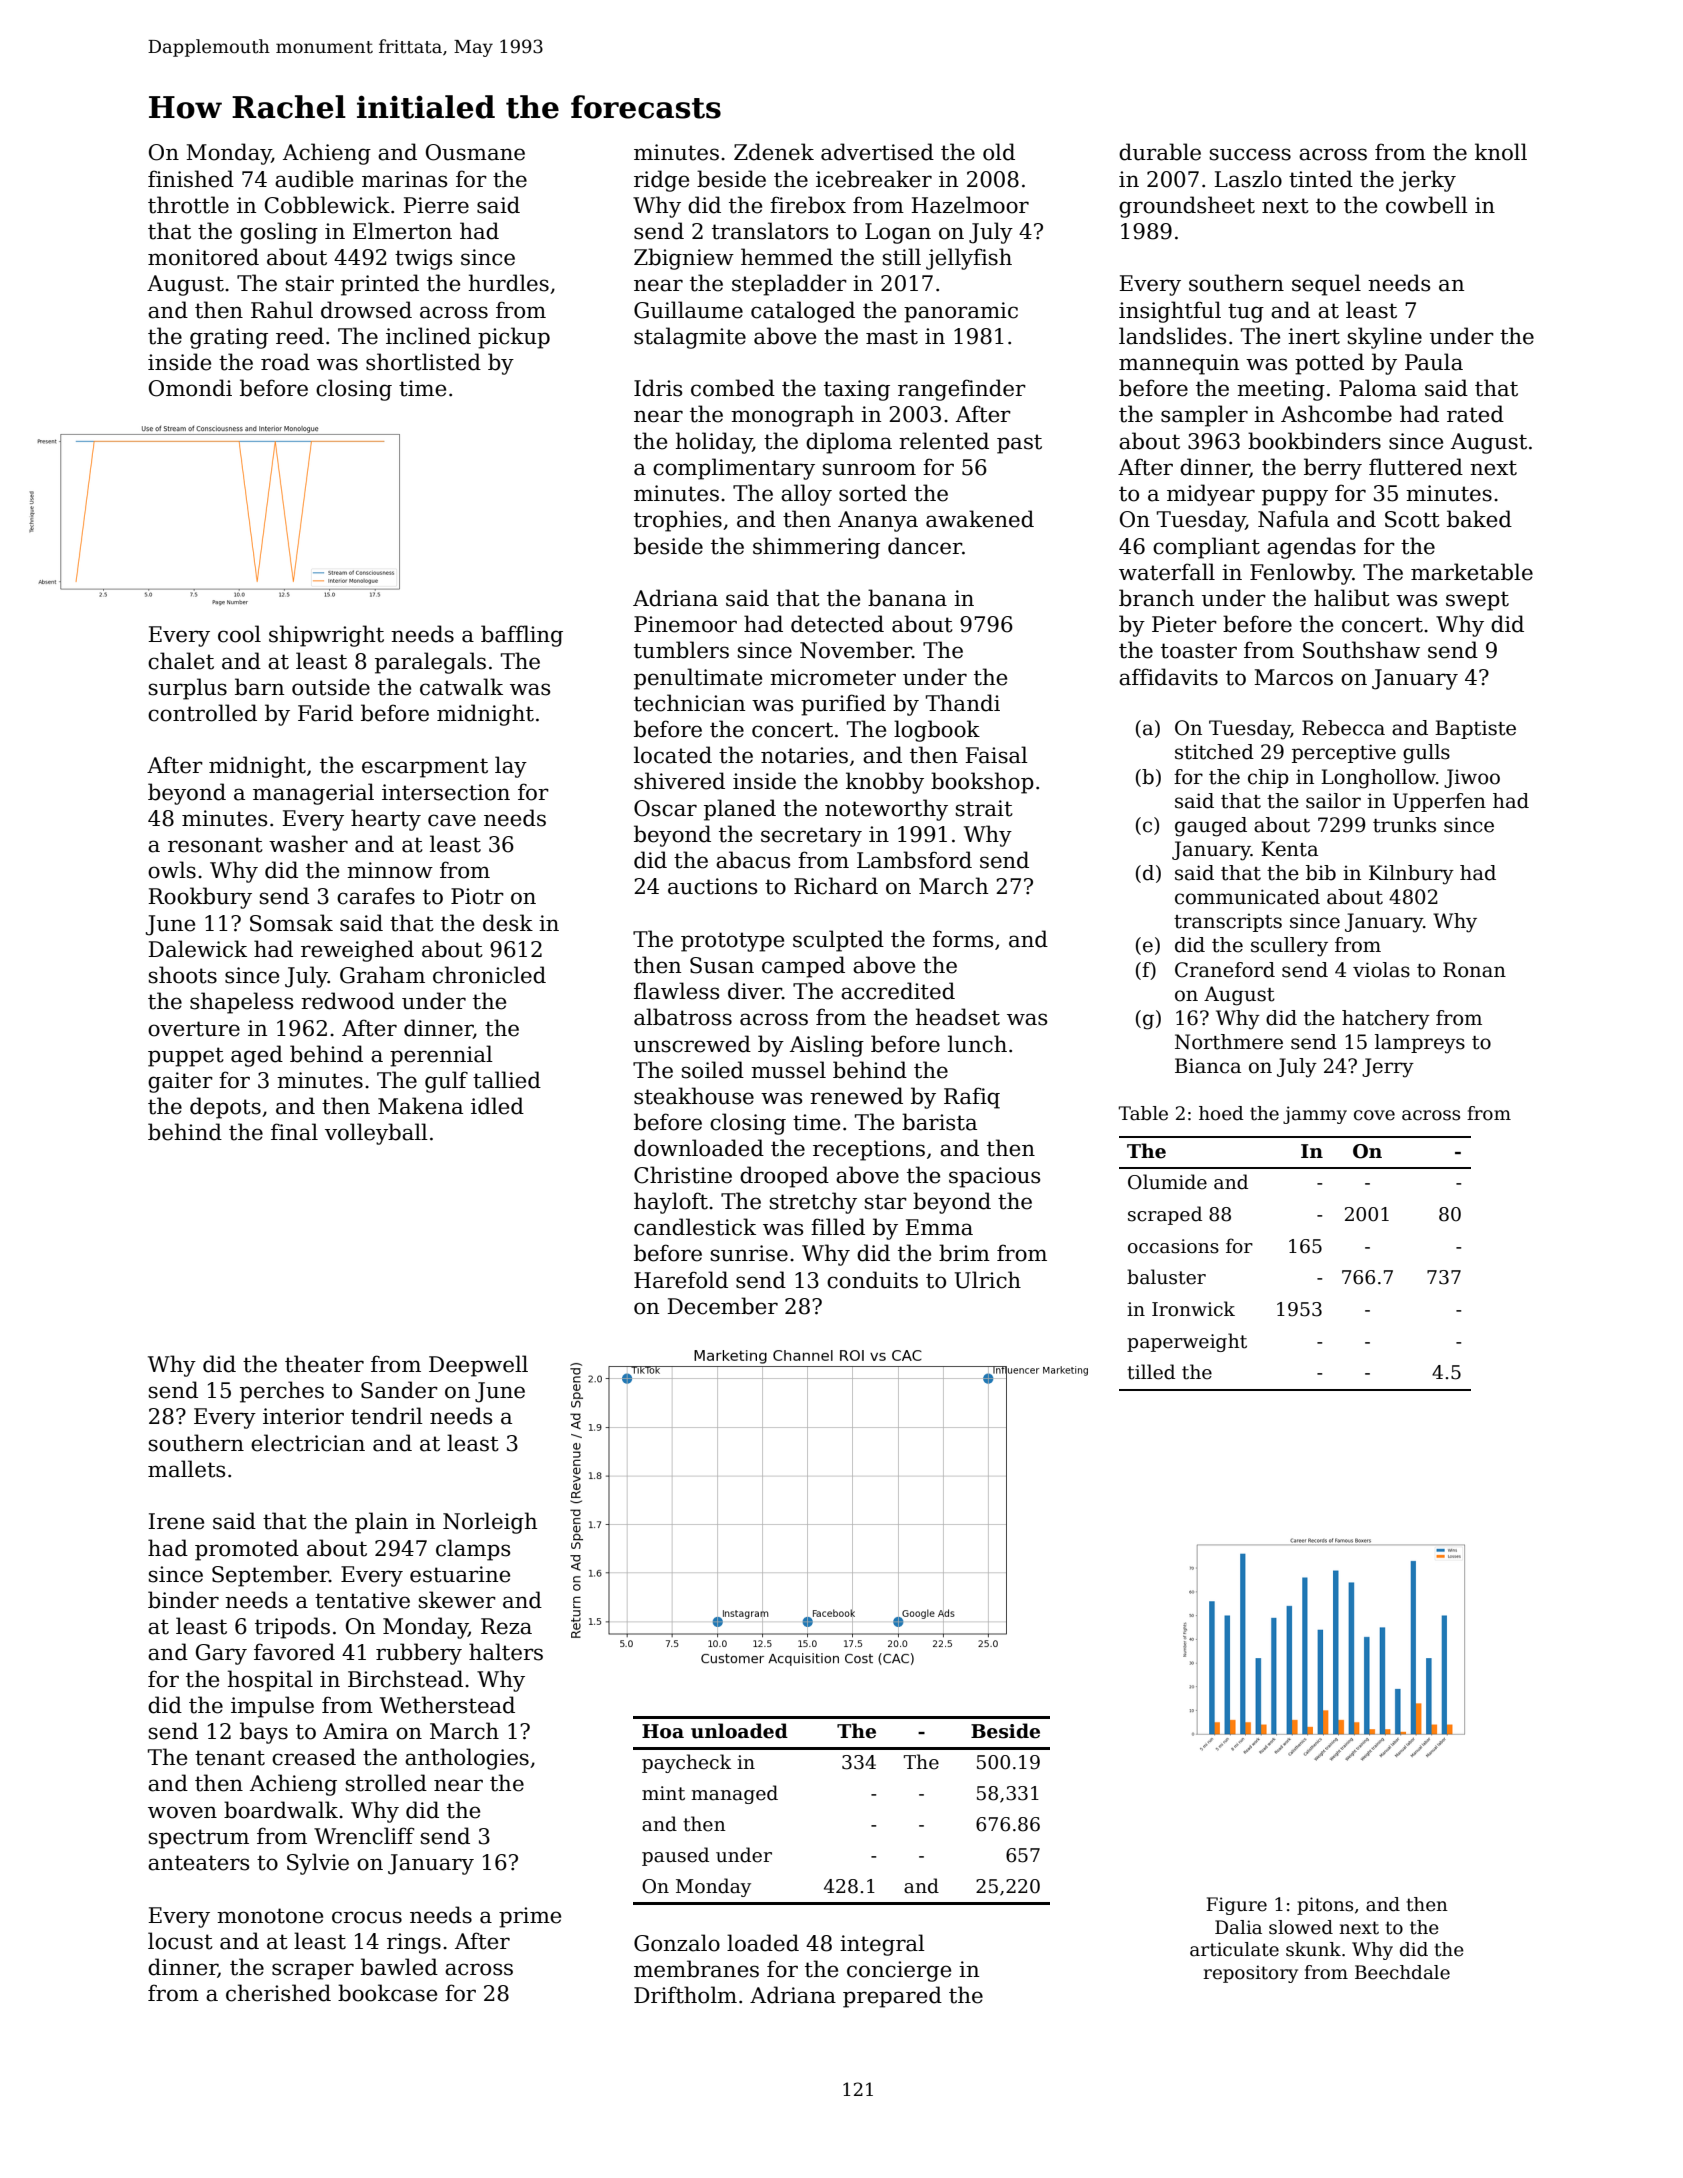 The image size is (1683, 2178). Describe the element at coordinates (387, 1993) in the screenshot. I see `bookcase` at that location.
